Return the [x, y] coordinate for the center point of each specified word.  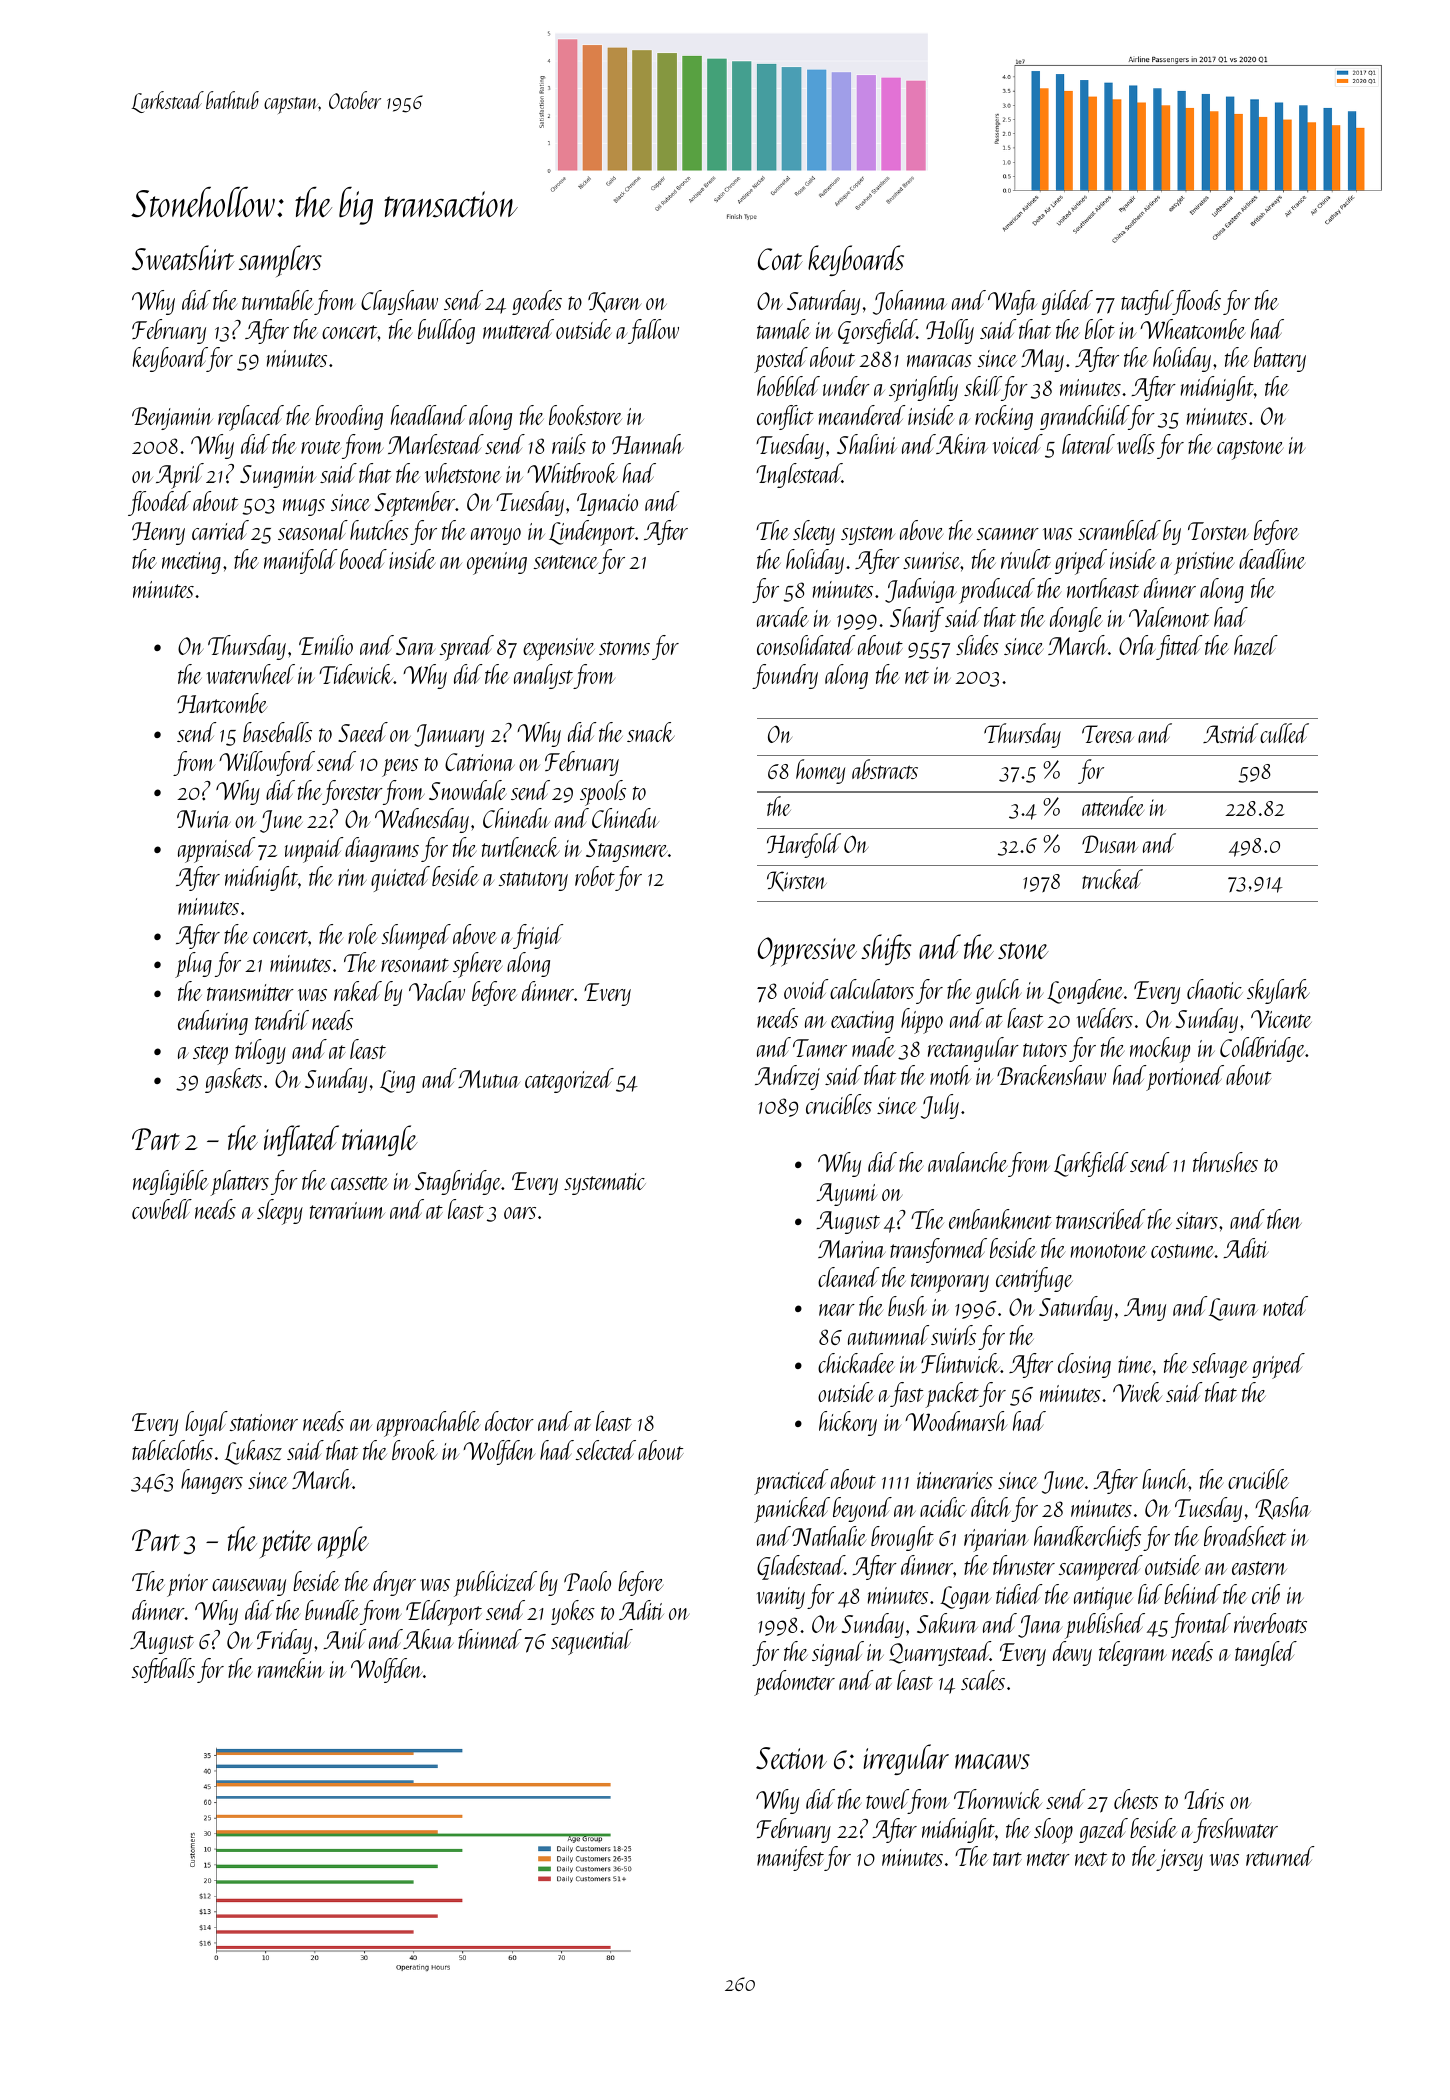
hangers [212, 1481]
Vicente [1281, 1019]
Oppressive [807, 952]
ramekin [291, 1668]
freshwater [1235, 1830]
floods [1197, 302]
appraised [216, 850]
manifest [790, 1858]
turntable [277, 300]
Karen [614, 302]
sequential [592, 1642]
